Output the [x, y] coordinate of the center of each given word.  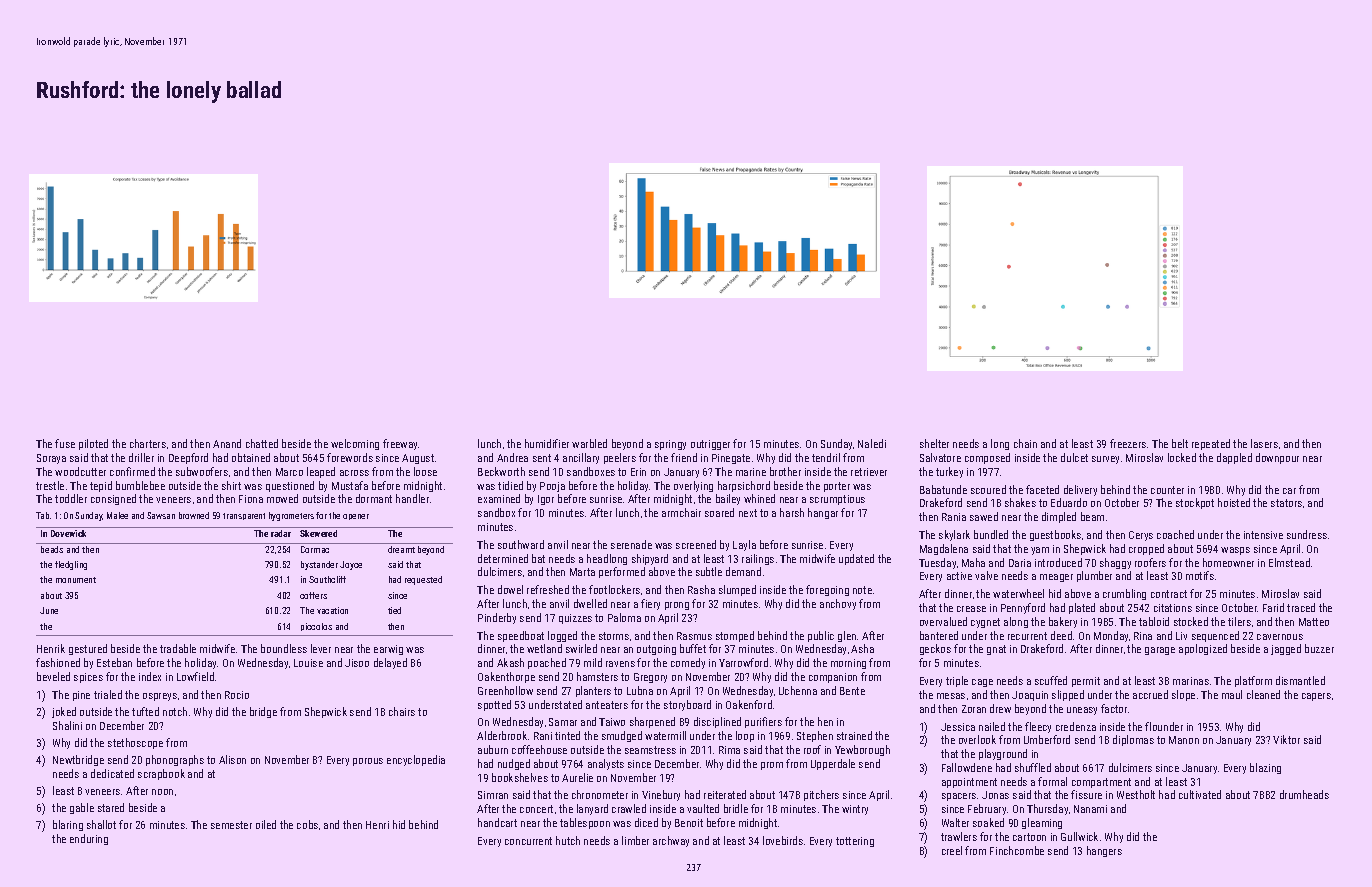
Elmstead [1289, 562]
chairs [402, 711]
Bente [852, 691]
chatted [262, 443]
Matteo [1314, 622]
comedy [688, 663]
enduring [89, 839]
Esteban [114, 662]
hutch [568, 840]
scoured [988, 489]
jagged [1286, 649]
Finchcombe [1017, 850]
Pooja [552, 487]
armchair [681, 512]
